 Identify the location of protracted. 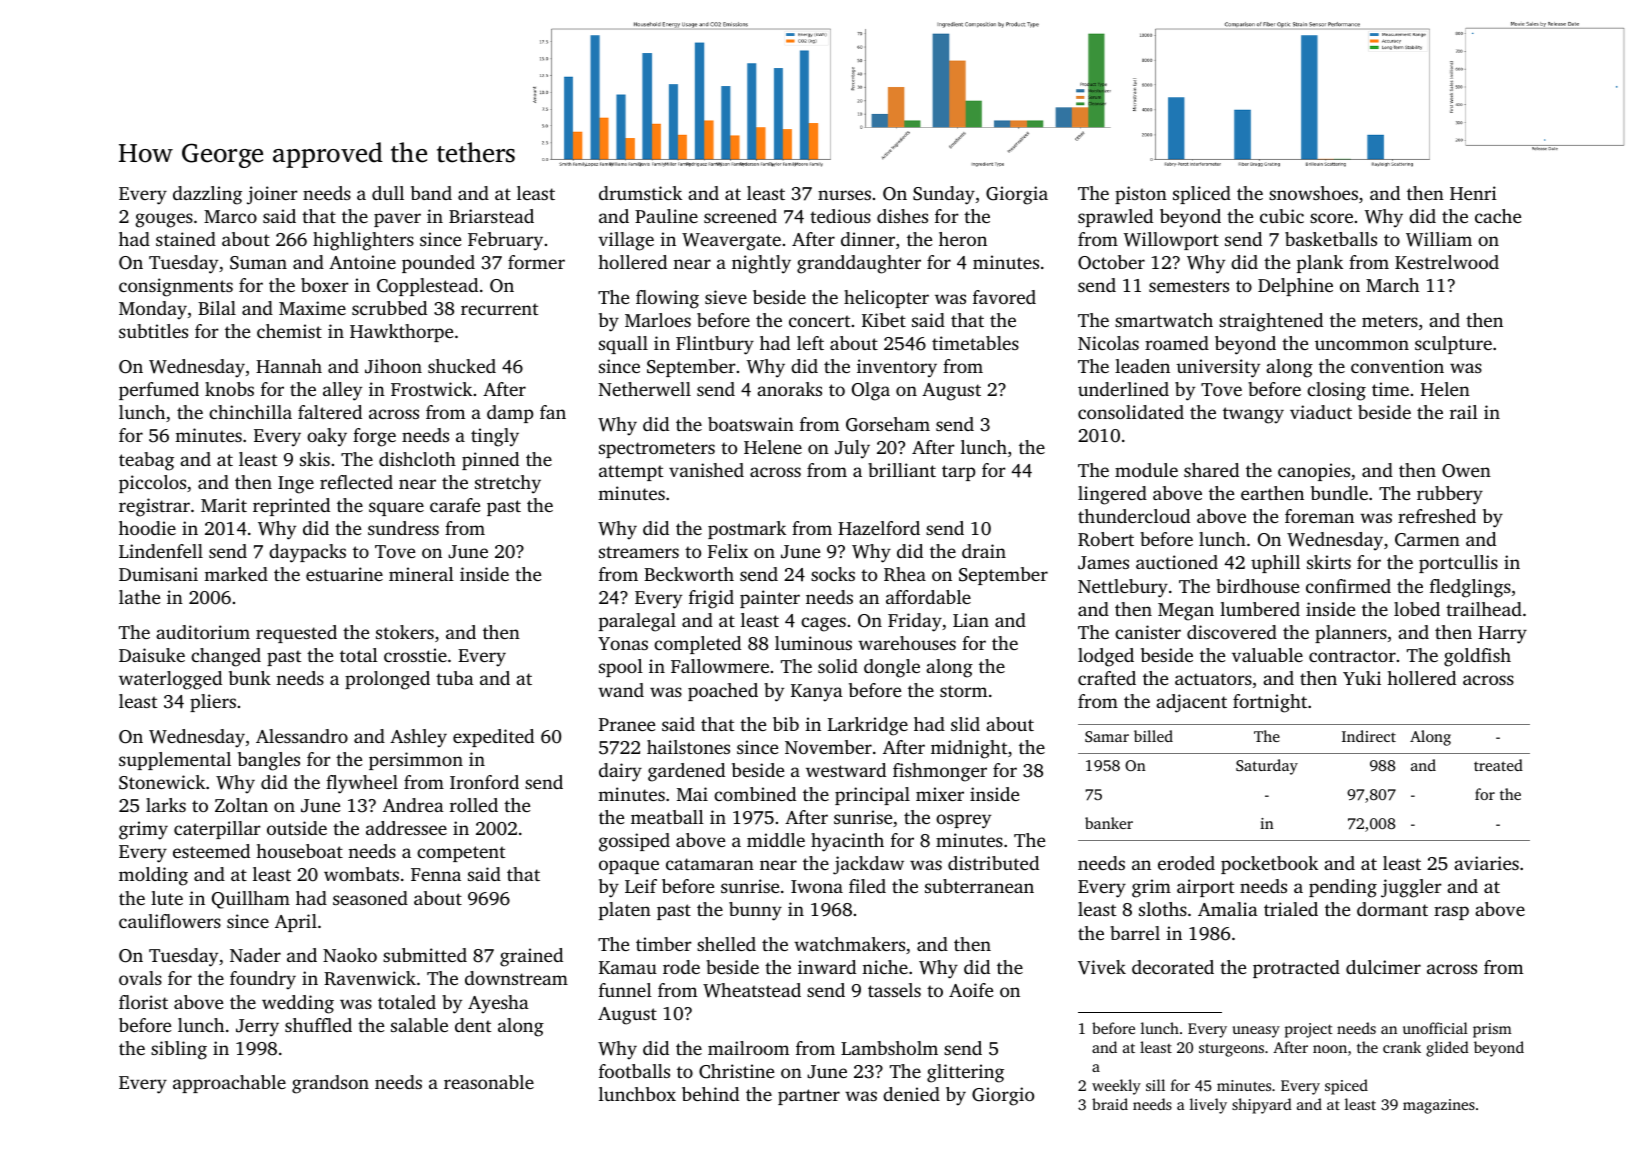
(1296, 969).
